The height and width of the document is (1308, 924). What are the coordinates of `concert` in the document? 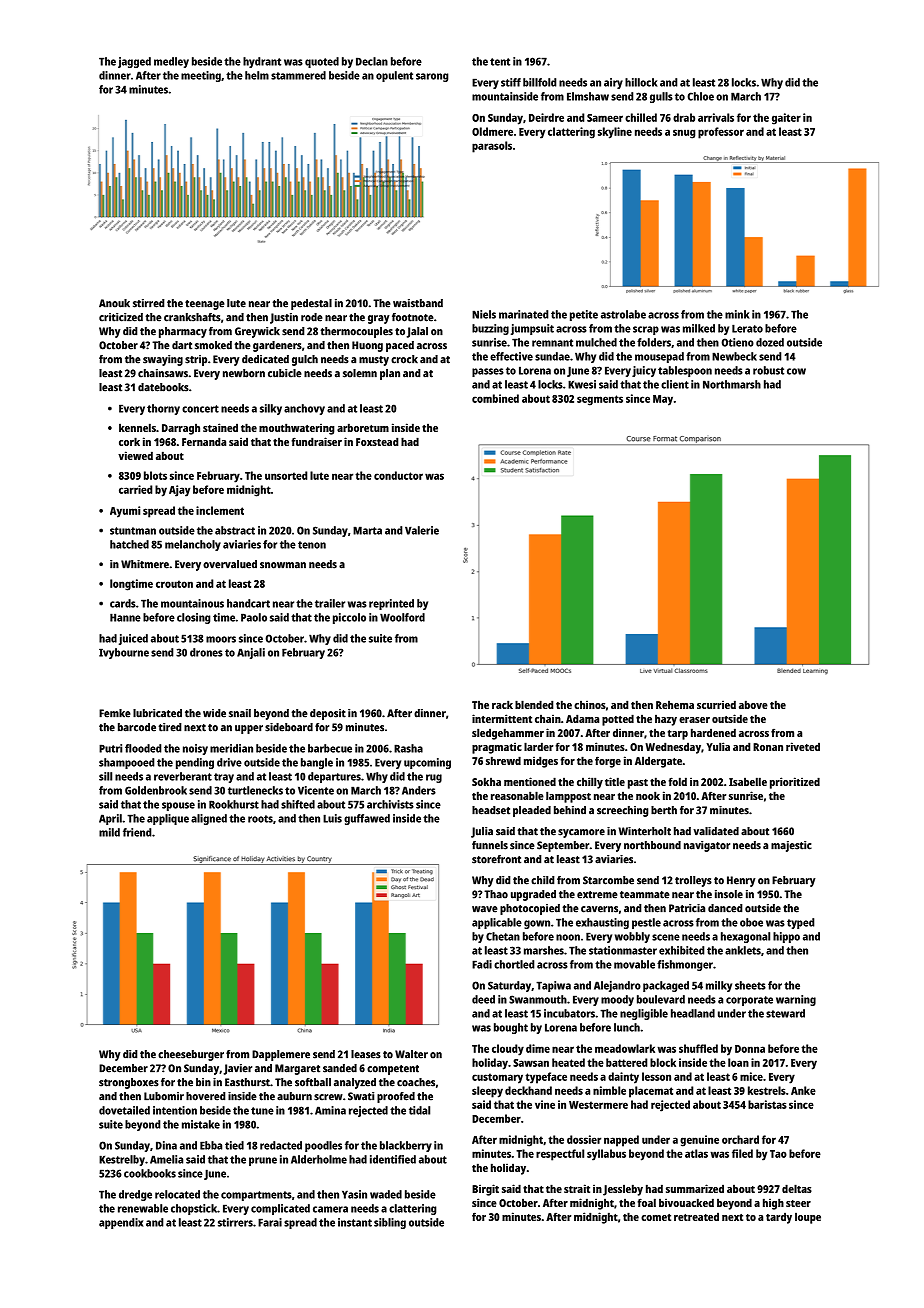 It's located at (200, 409).
